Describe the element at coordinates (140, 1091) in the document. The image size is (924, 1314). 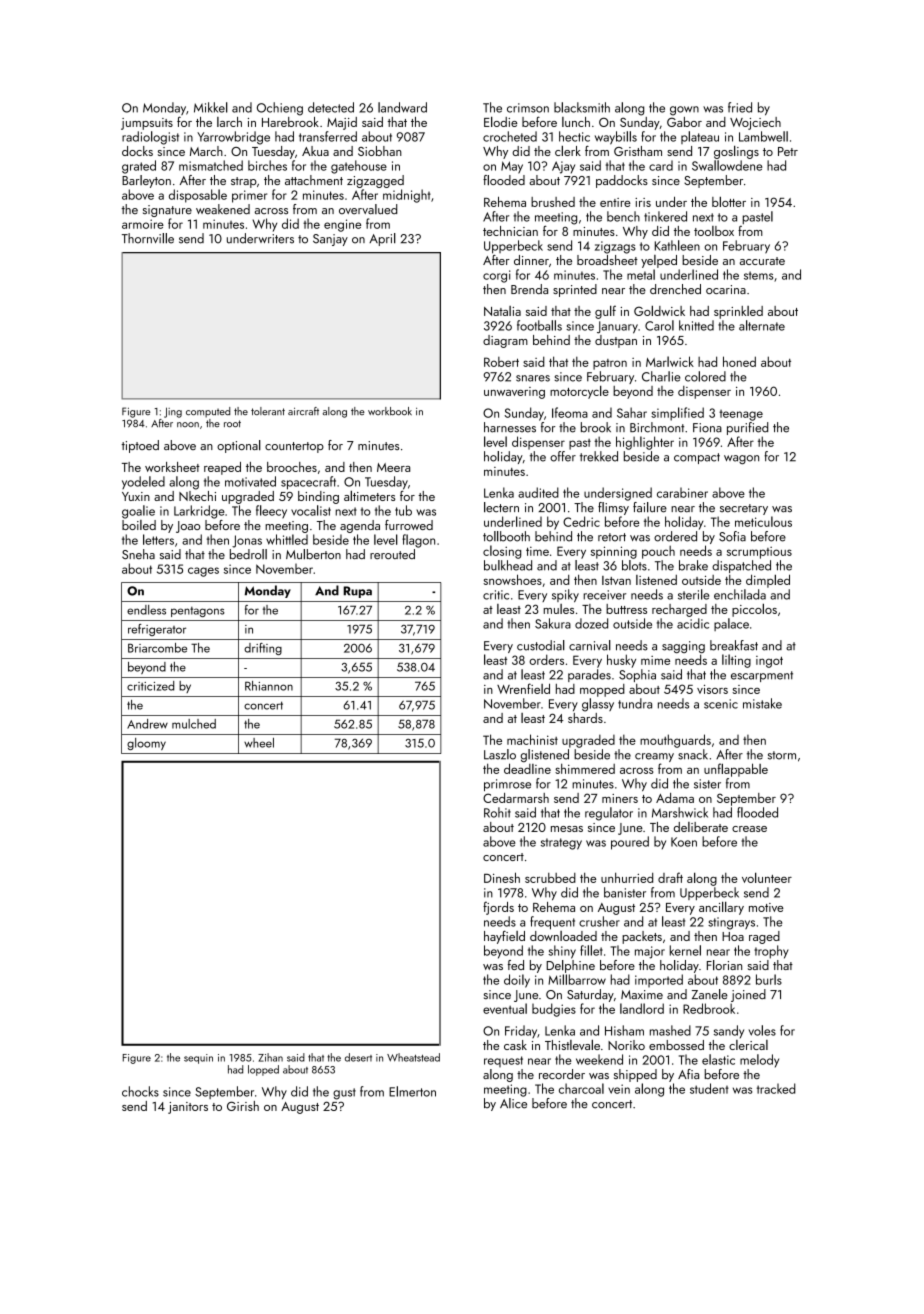
I see `chocks` at that location.
